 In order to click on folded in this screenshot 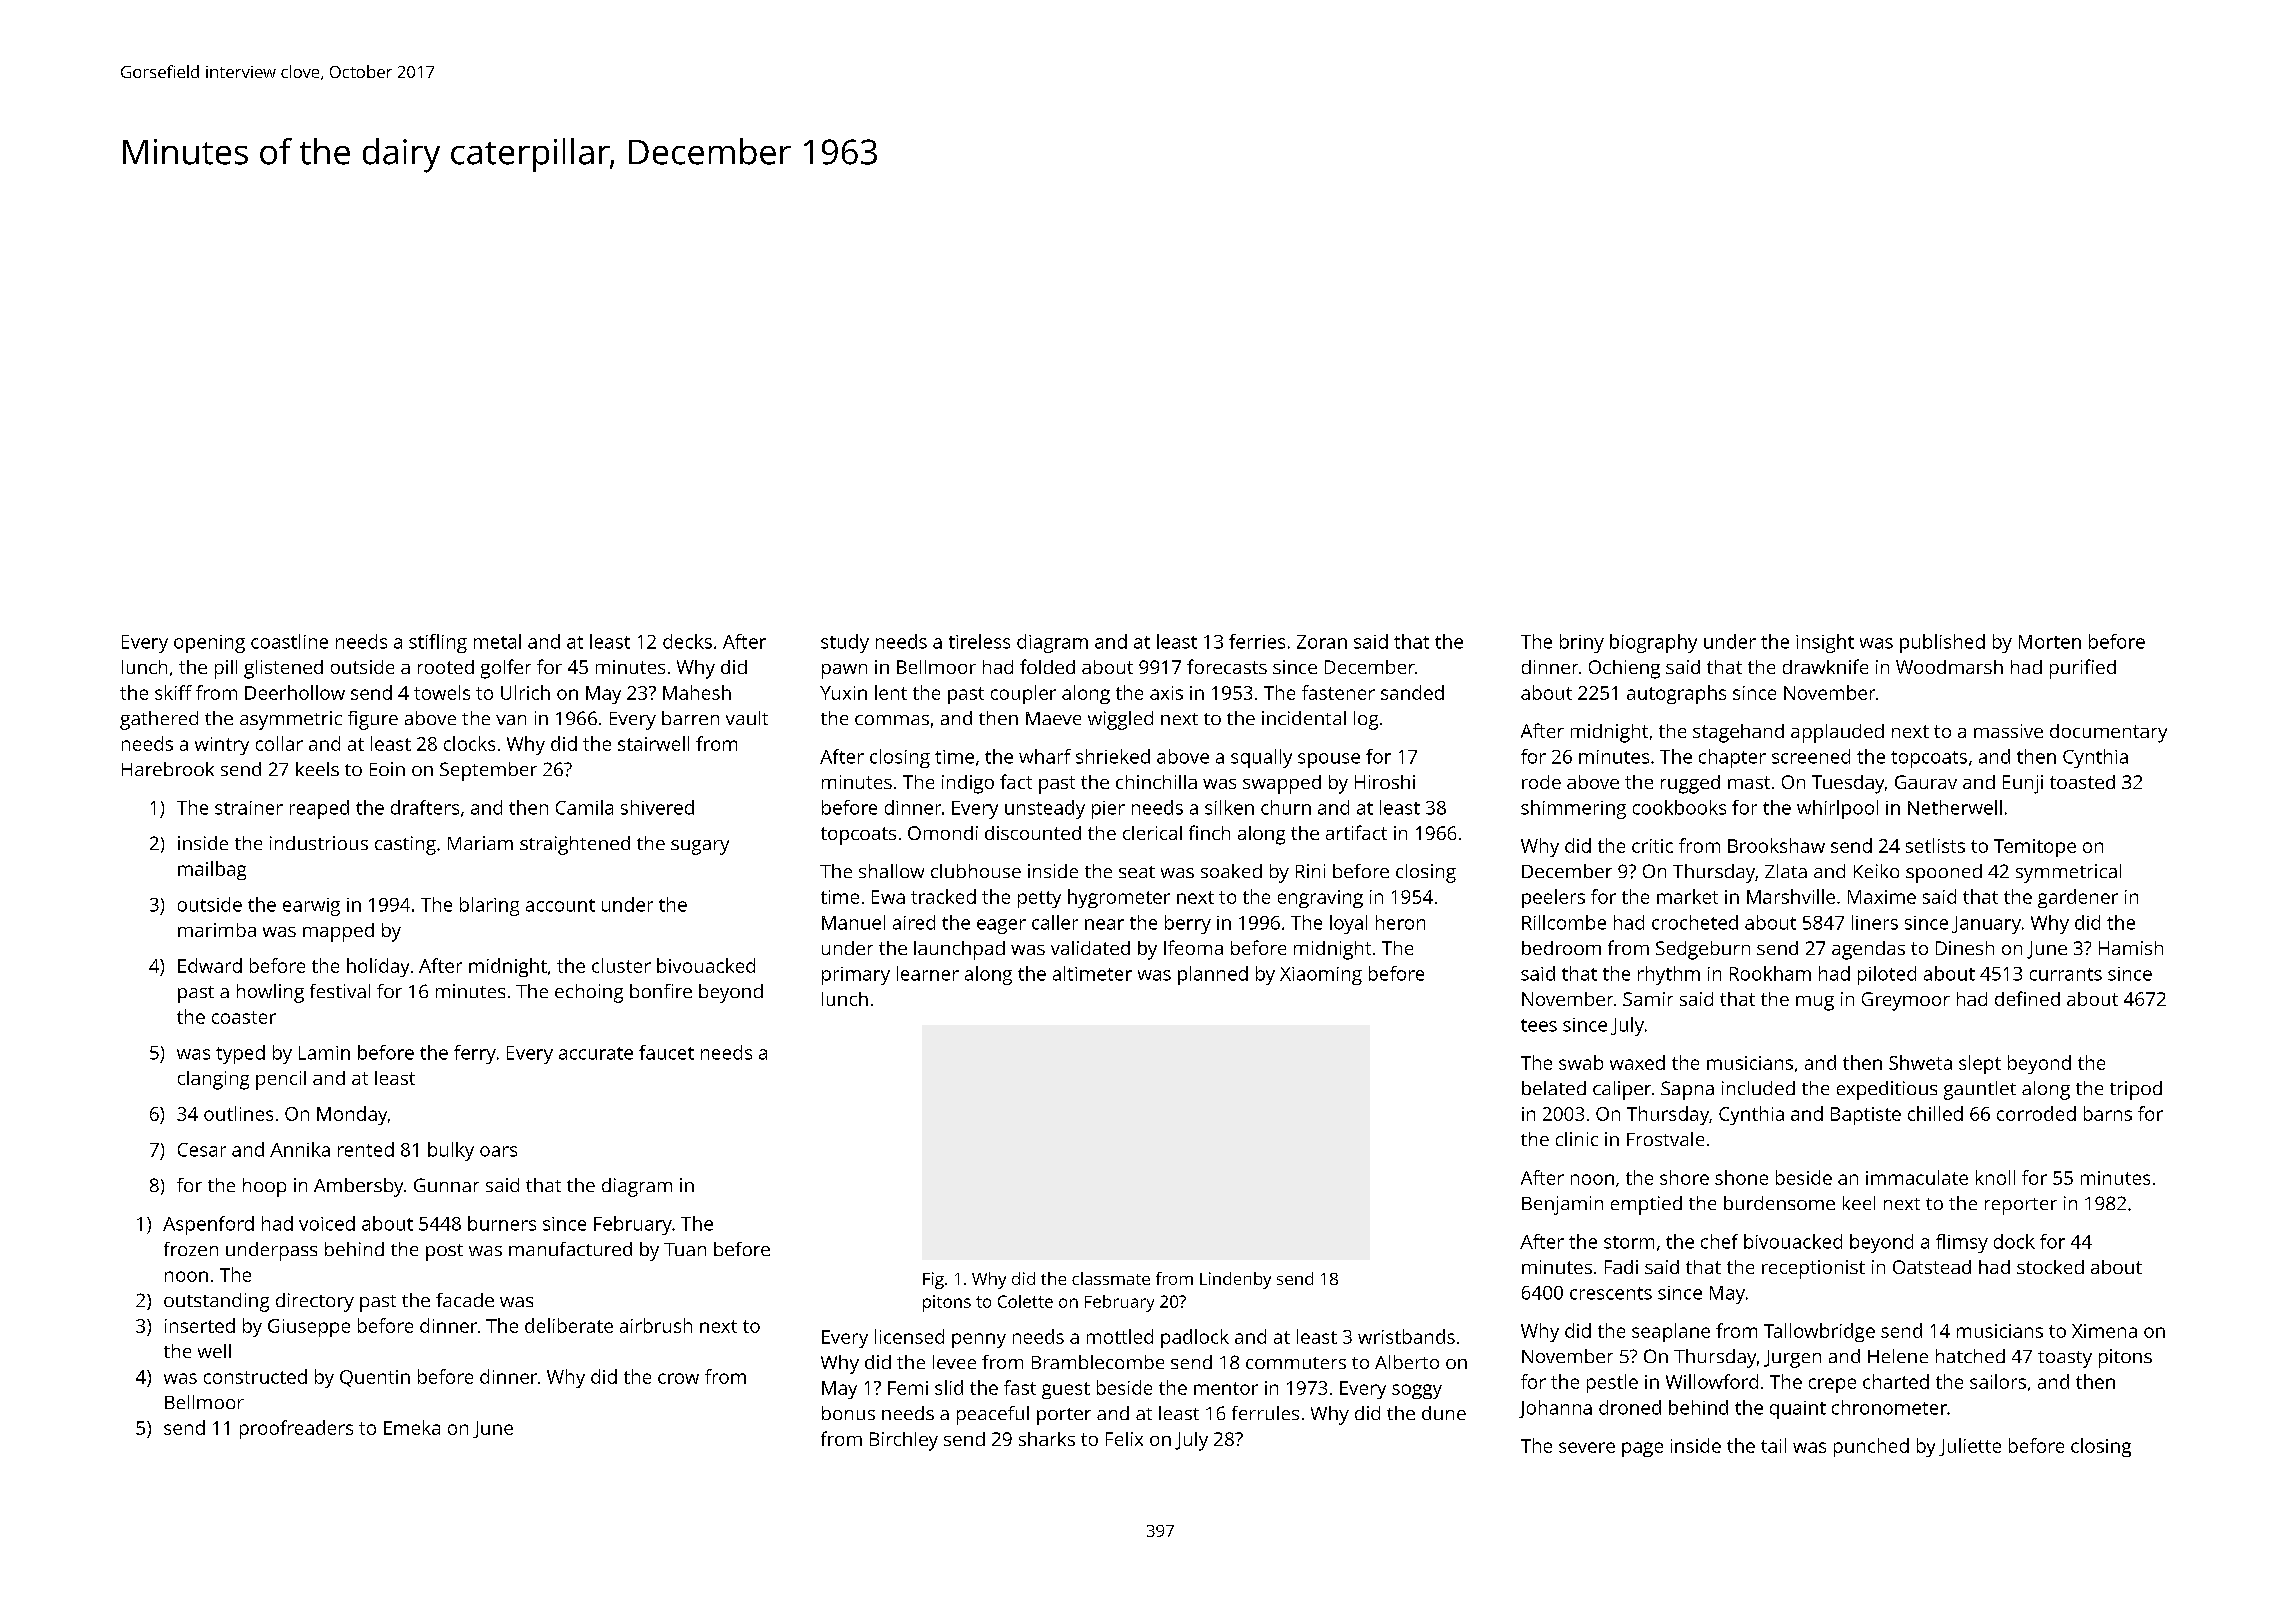, I will do `click(1047, 666)`.
